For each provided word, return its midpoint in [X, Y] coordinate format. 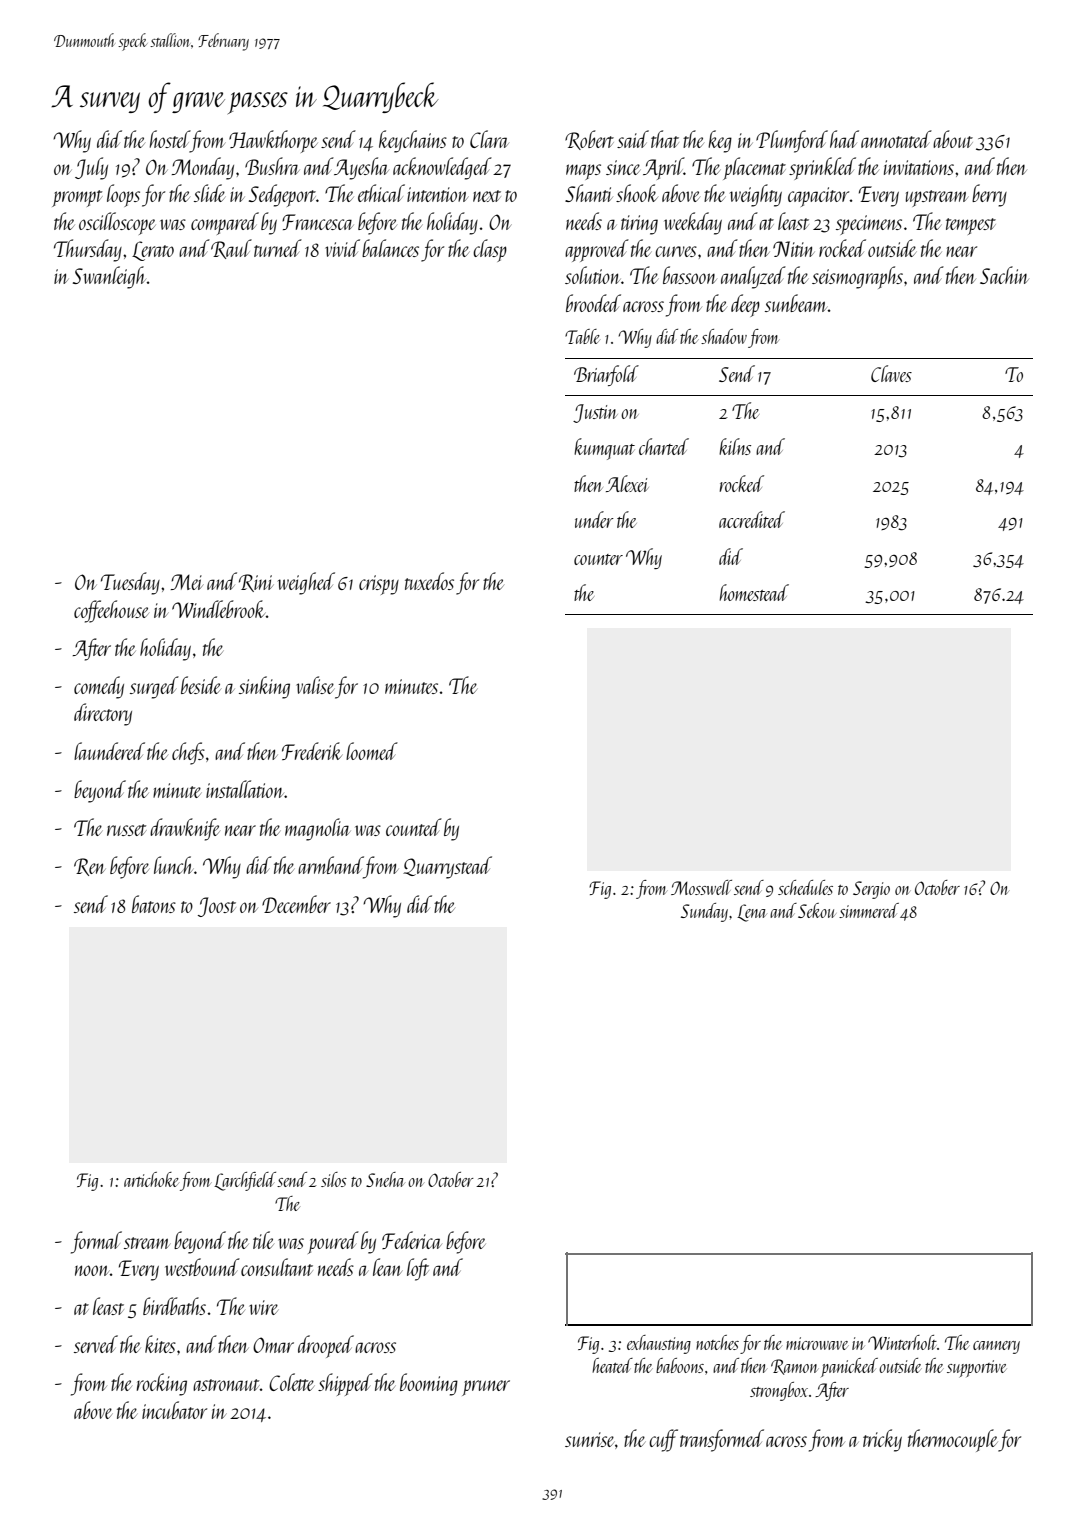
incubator [174, 1410]
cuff [663, 1440]
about [953, 139]
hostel [170, 139]
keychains [413, 141]
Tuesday [130, 583]
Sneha [385, 1179]
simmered [869, 910]
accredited [752, 519]
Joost [217, 907]
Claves [891, 373]
